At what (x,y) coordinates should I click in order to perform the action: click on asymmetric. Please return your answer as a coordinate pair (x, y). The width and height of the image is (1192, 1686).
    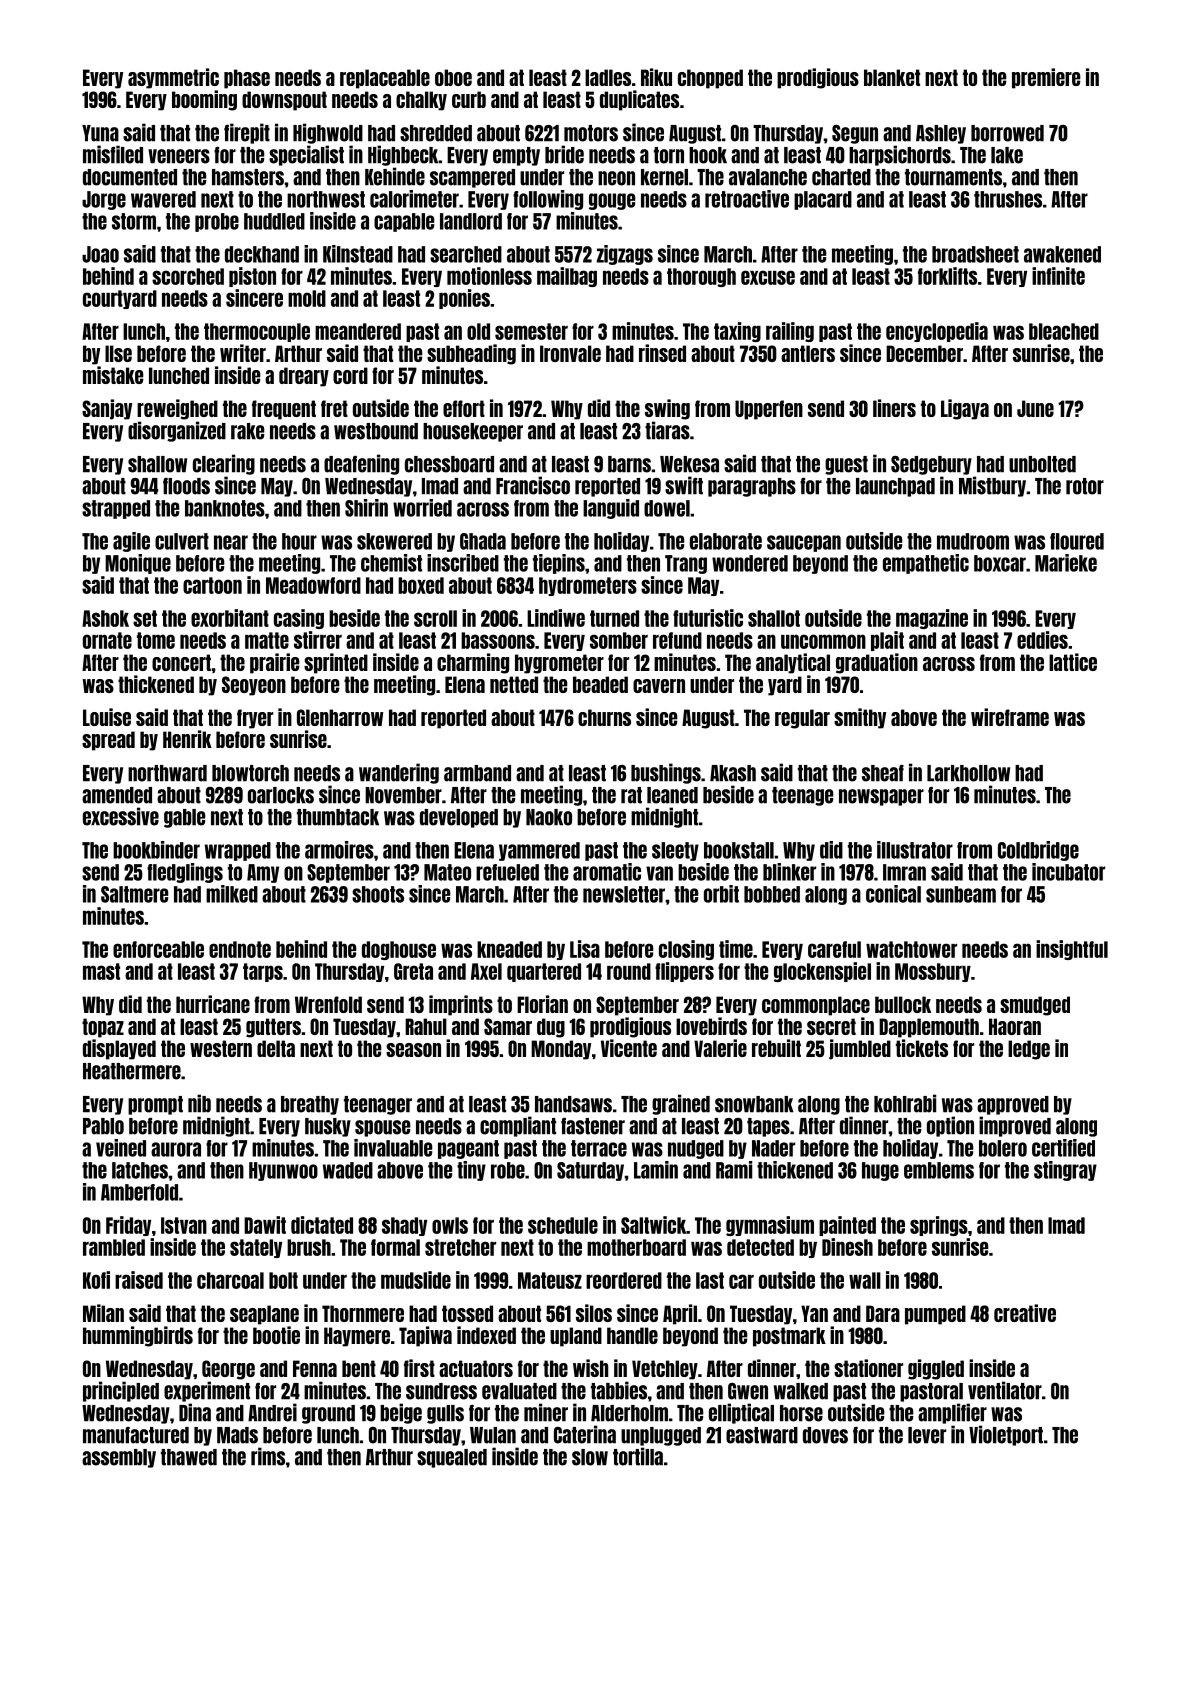
    Looking at the image, I should click on (173, 78).
